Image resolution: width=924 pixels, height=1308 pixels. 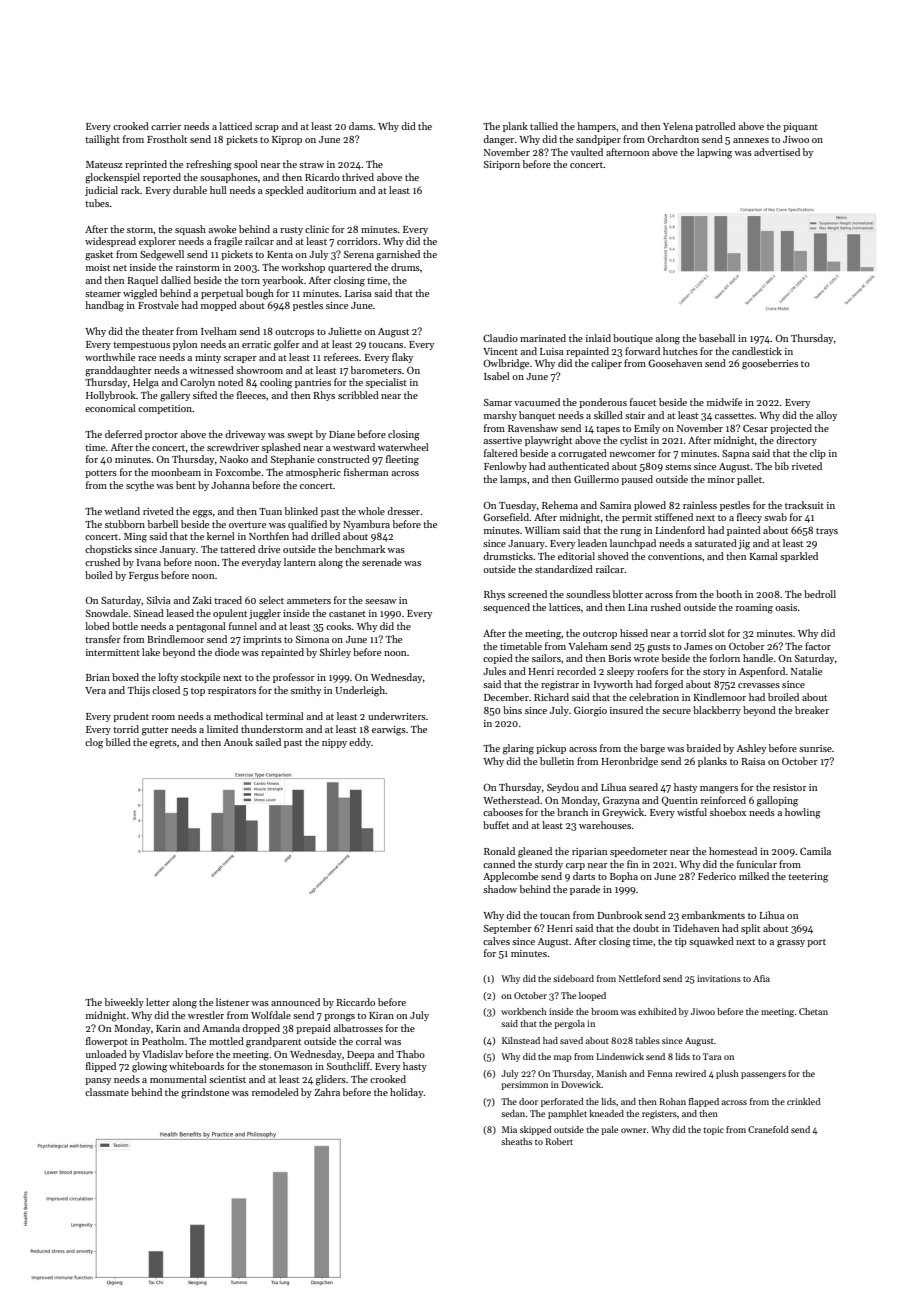 What do you see at coordinates (124, 1003) in the screenshot?
I see `biweekly` at bounding box center [124, 1003].
